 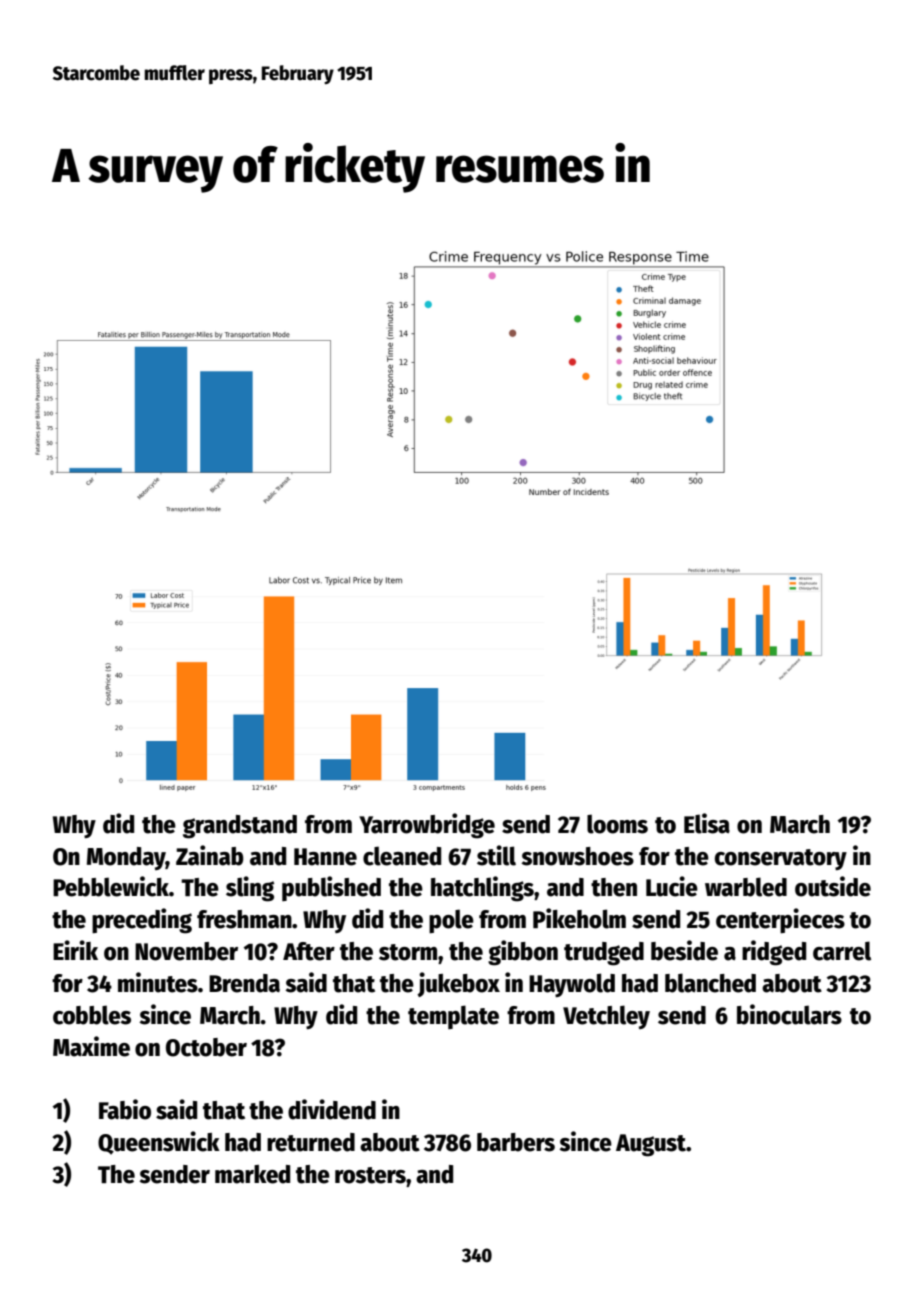 What do you see at coordinates (523, 953) in the page?
I see `gibbon` at bounding box center [523, 953].
